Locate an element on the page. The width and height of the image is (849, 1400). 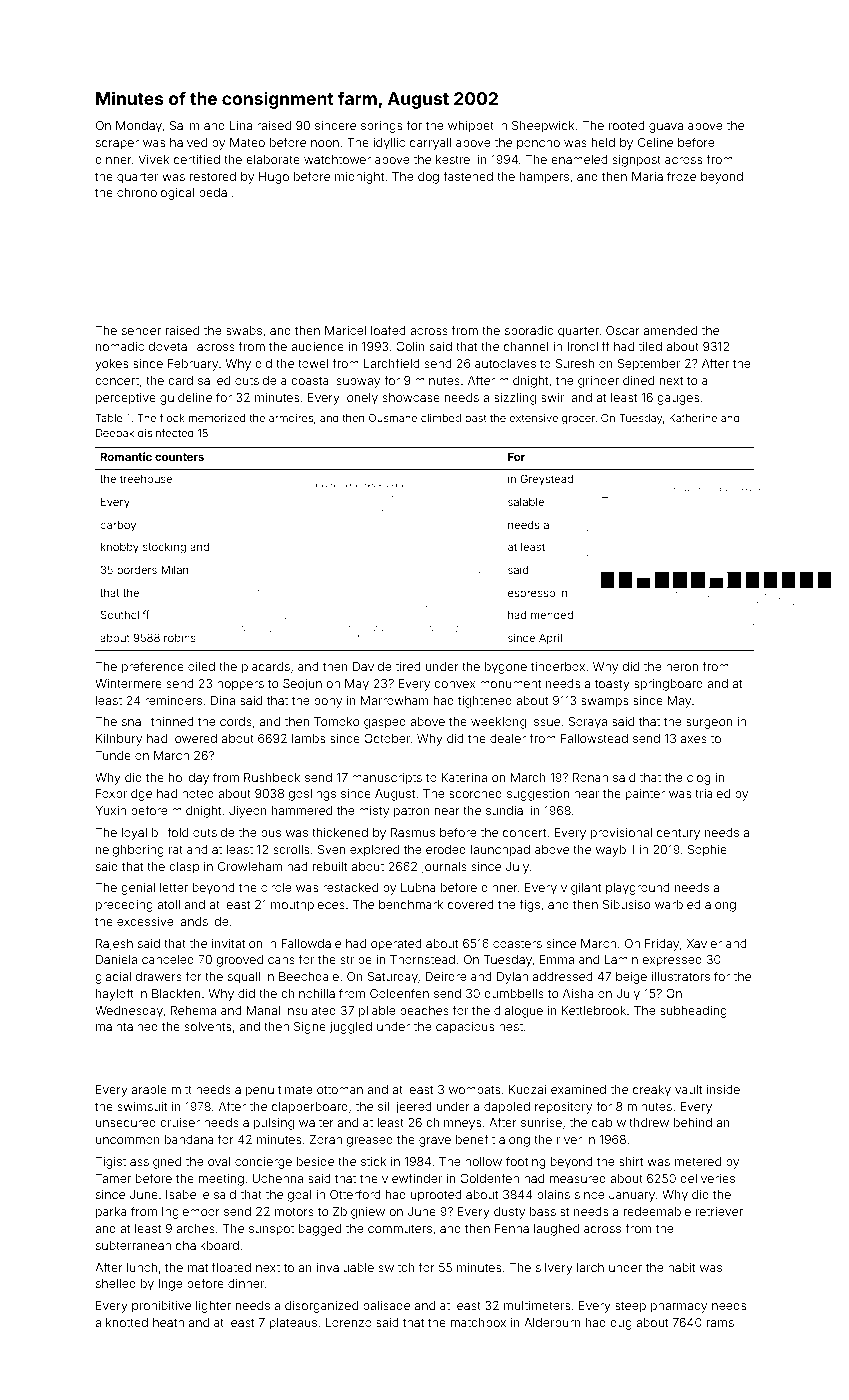
Hugo is located at coordinates (274, 178).
